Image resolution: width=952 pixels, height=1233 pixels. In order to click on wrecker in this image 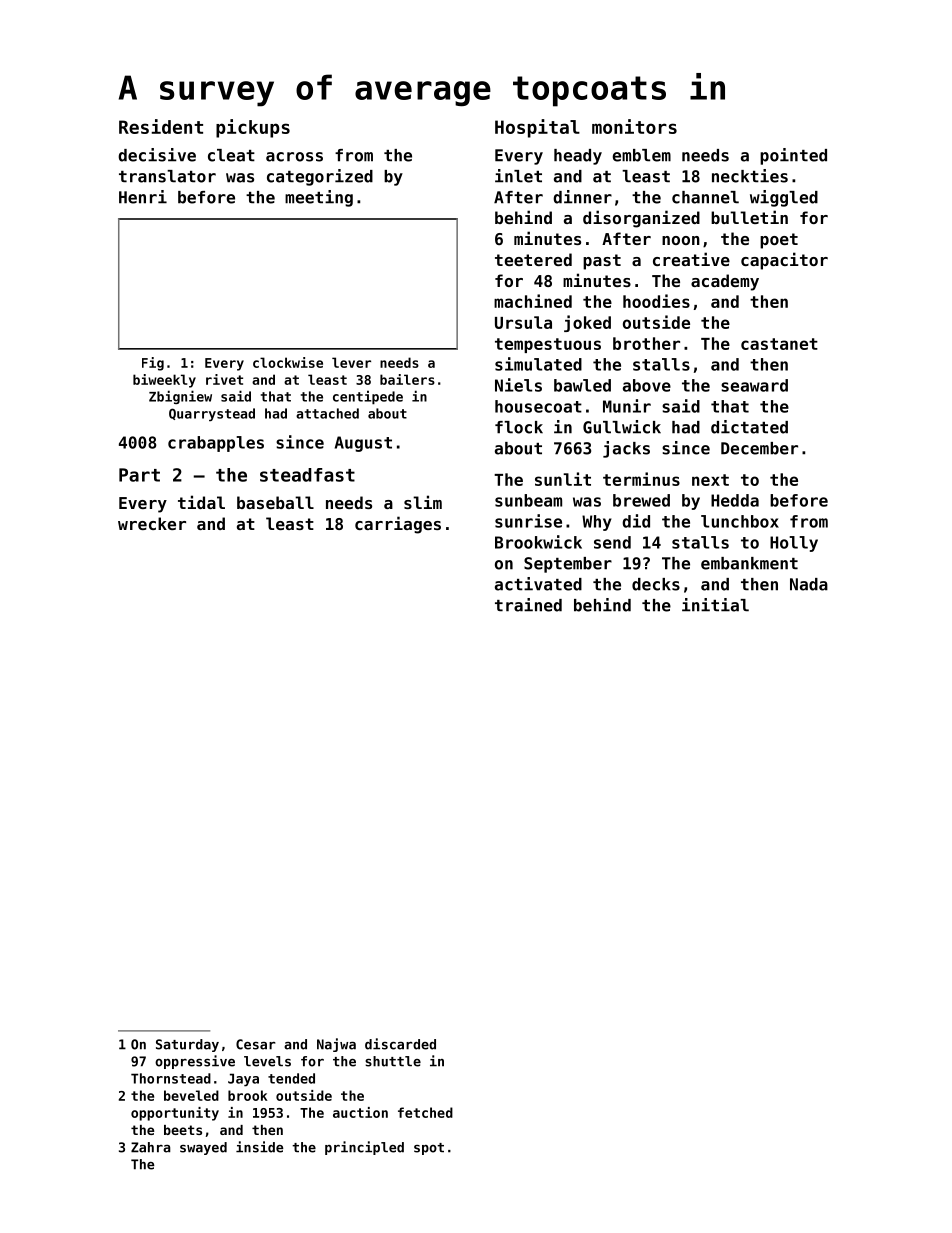, I will do `click(152, 523)`.
